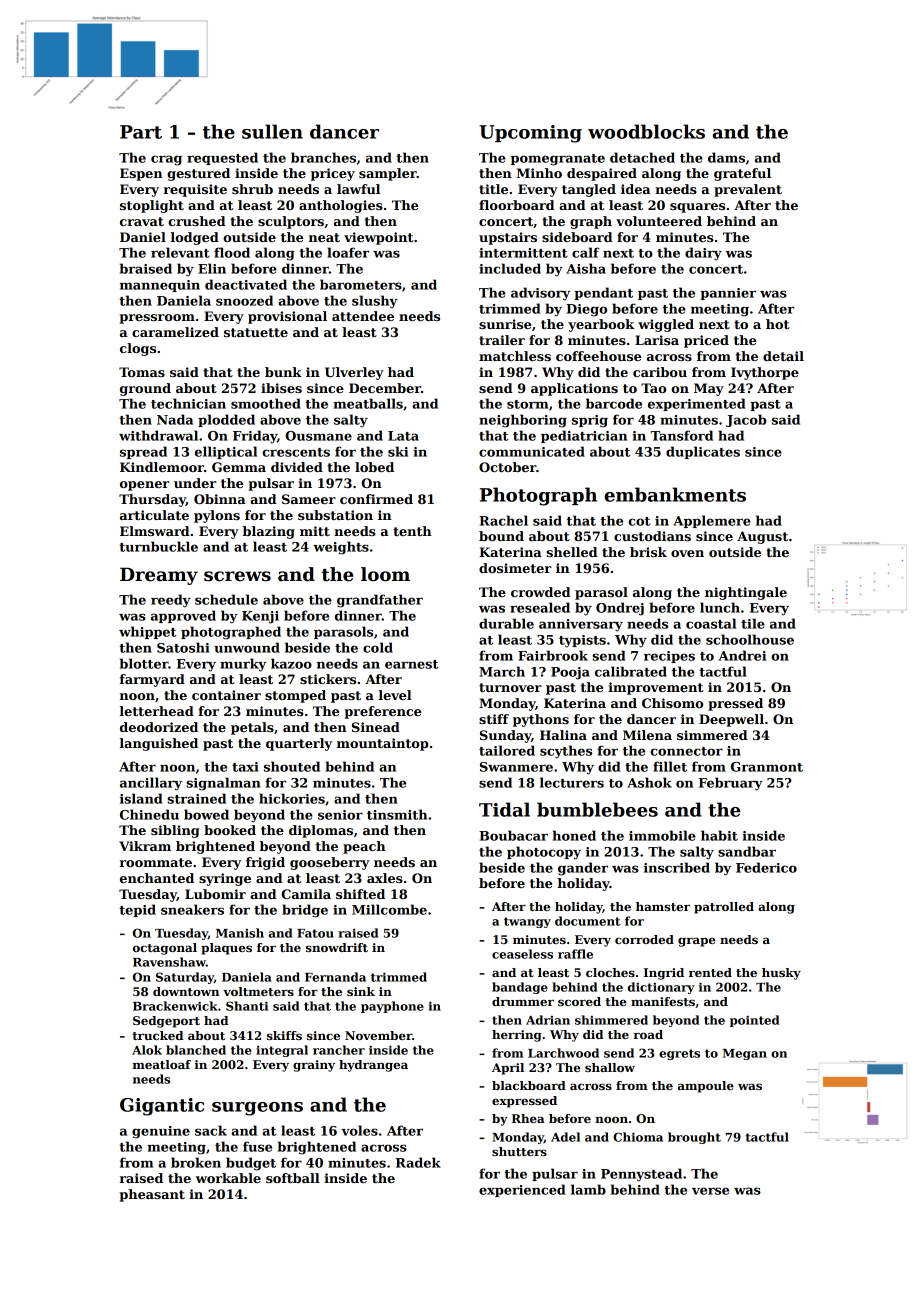 The image size is (924, 1308). I want to click on sunrise, so click(505, 324).
